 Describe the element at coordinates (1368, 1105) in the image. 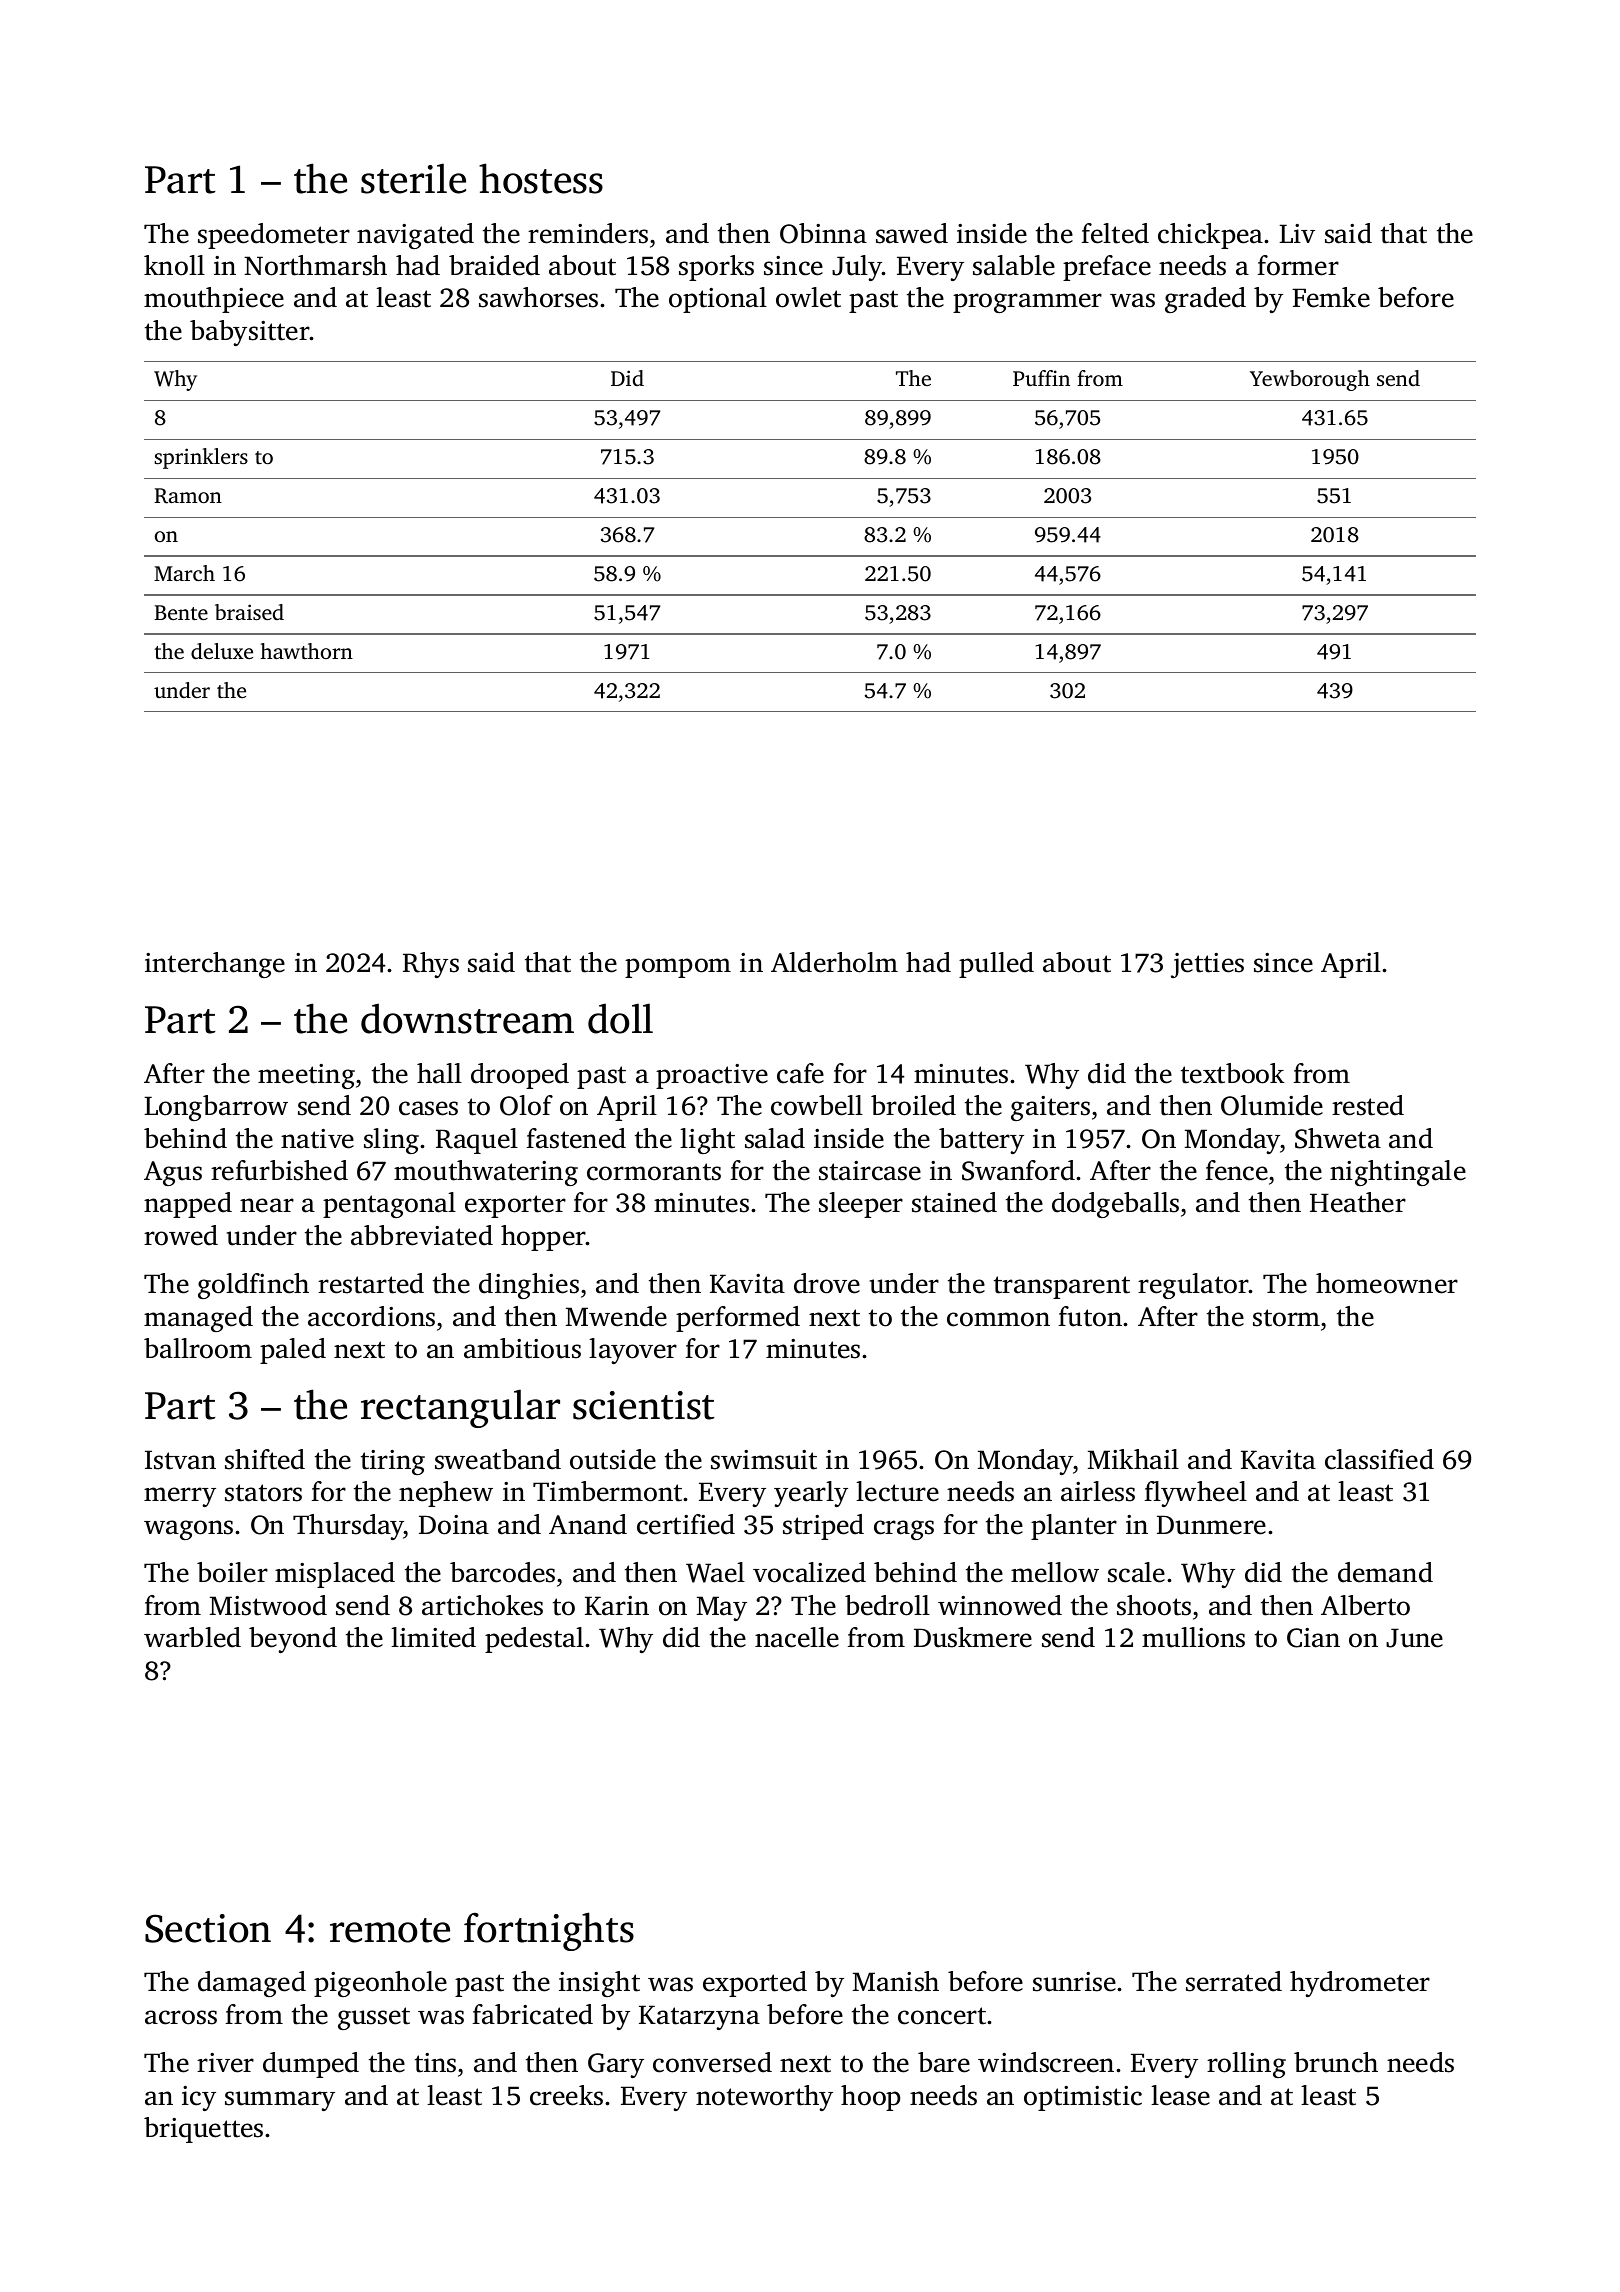

I see `rested` at that location.
